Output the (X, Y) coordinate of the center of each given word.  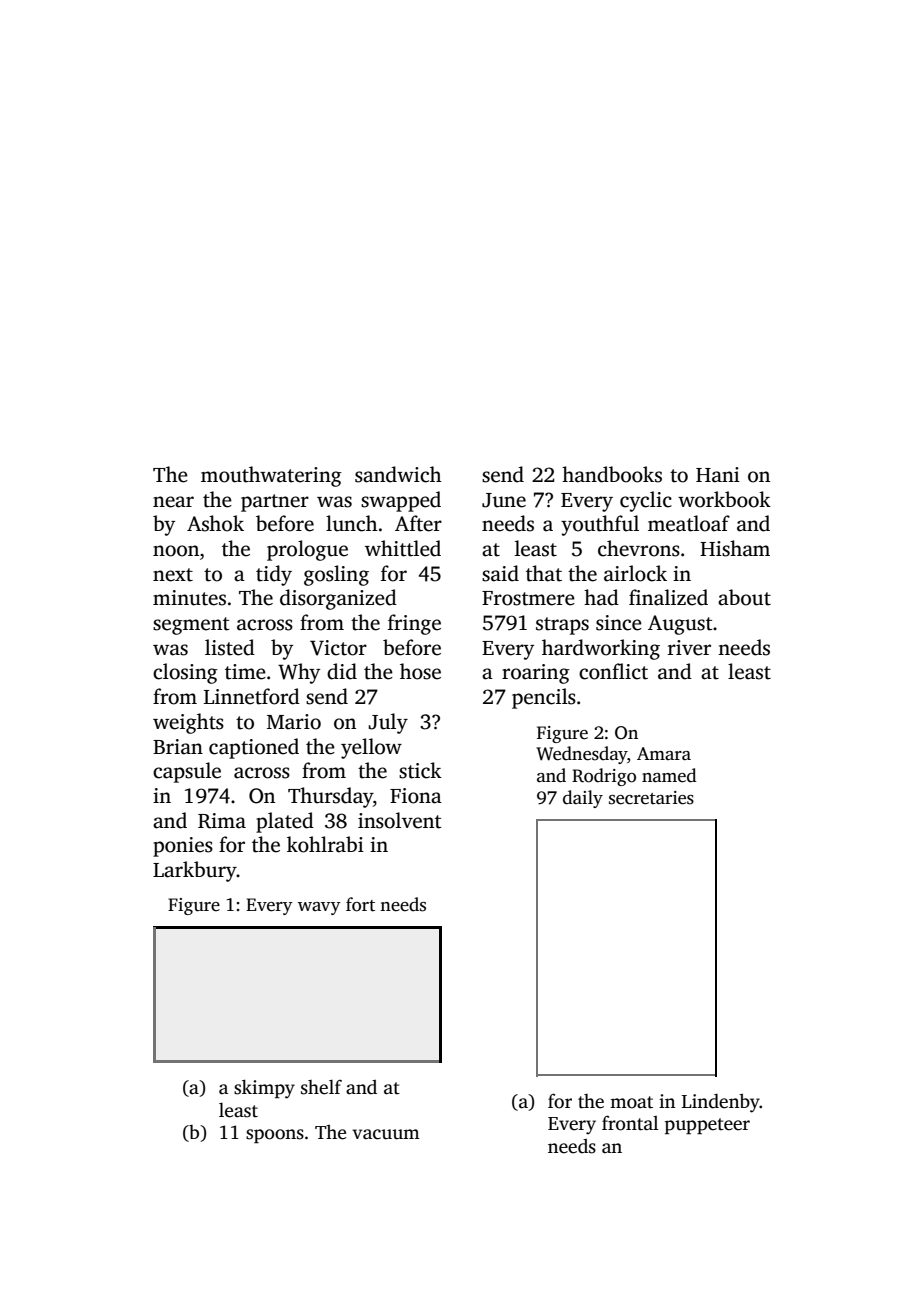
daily (583, 799)
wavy (319, 908)
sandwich (398, 474)
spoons (275, 1136)
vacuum (386, 1134)
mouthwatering (271, 476)
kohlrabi (325, 844)
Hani (718, 475)
